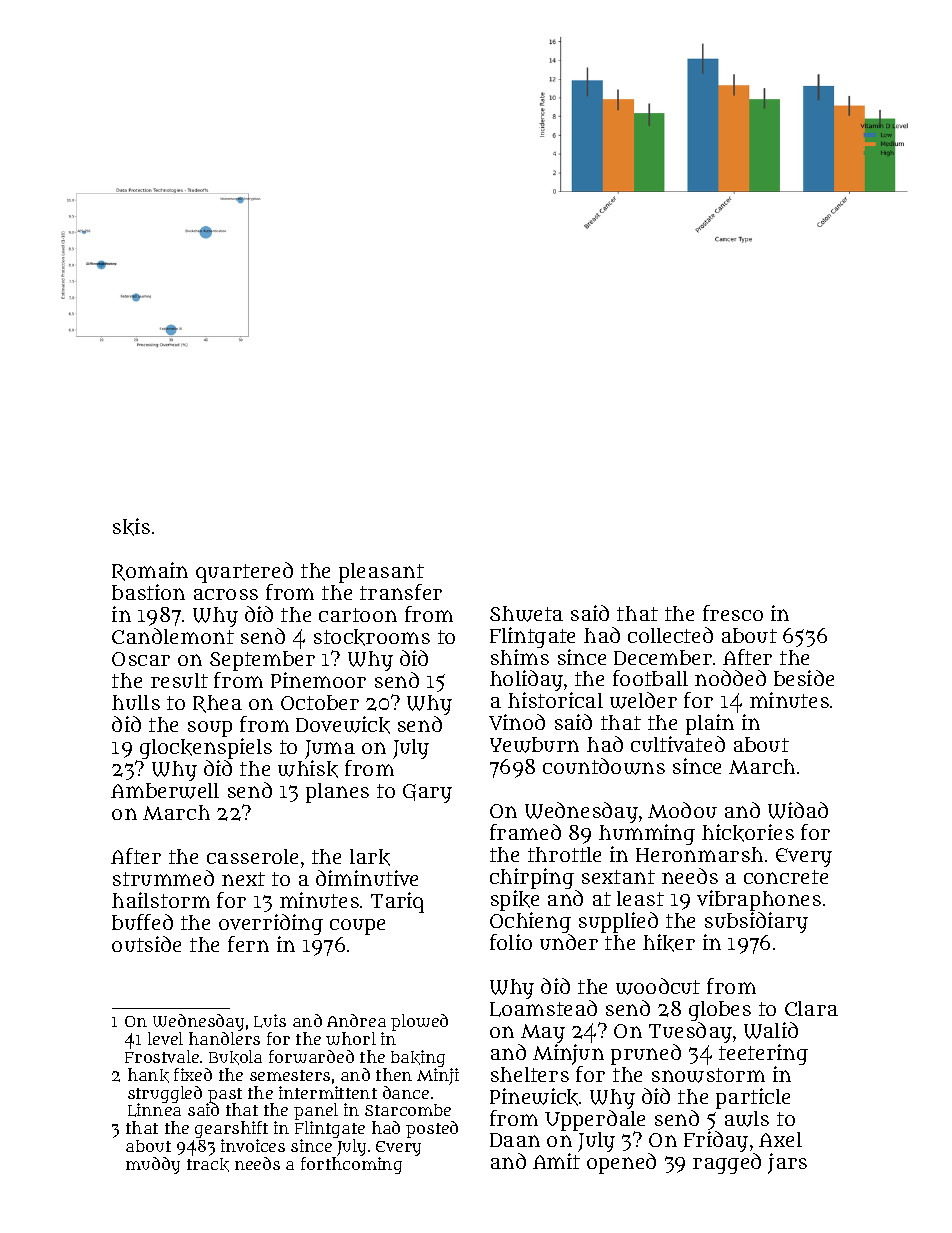  I want to click on transfer, so click(401, 592).
